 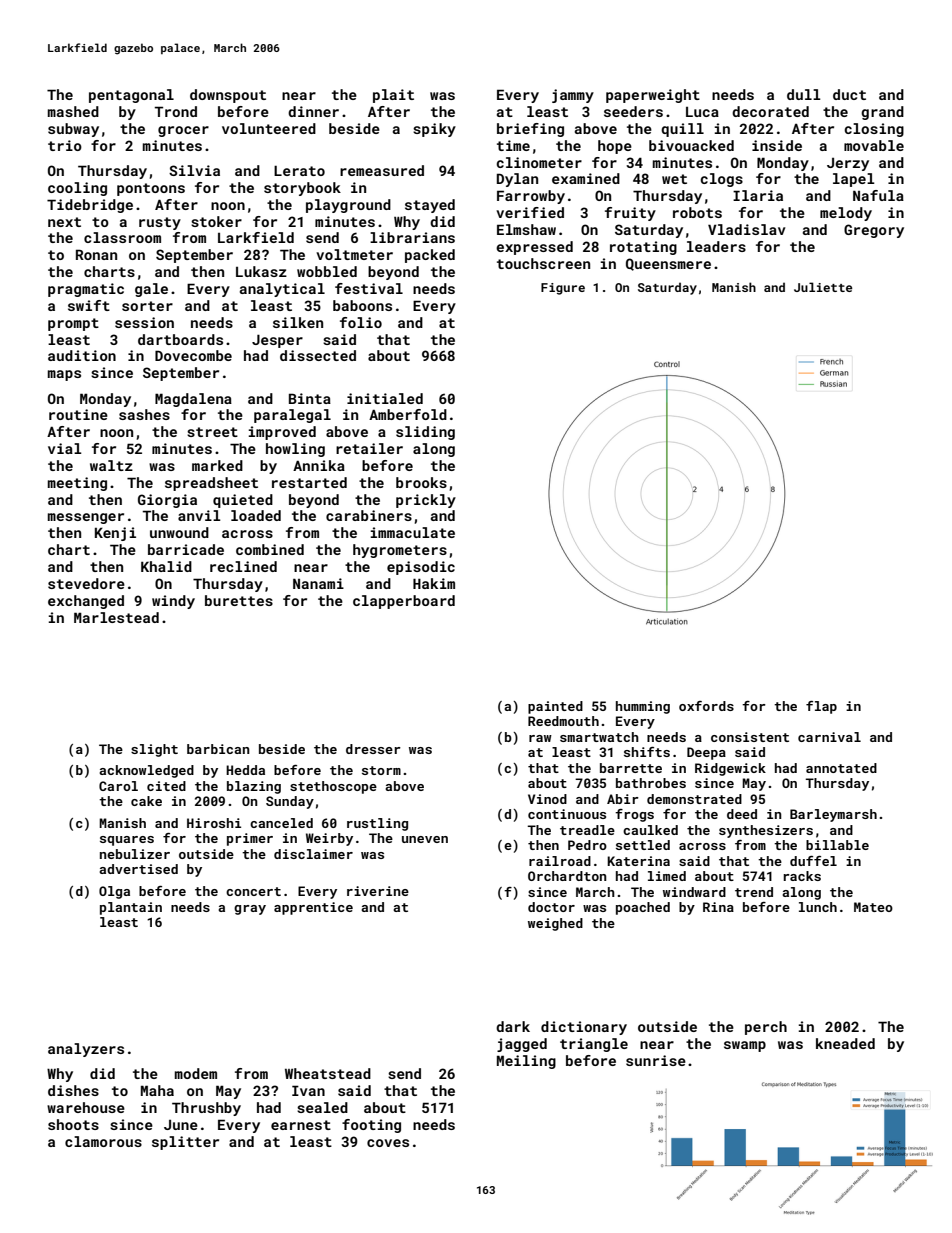 What do you see at coordinates (421, 482) in the screenshot?
I see `brooks` at bounding box center [421, 482].
